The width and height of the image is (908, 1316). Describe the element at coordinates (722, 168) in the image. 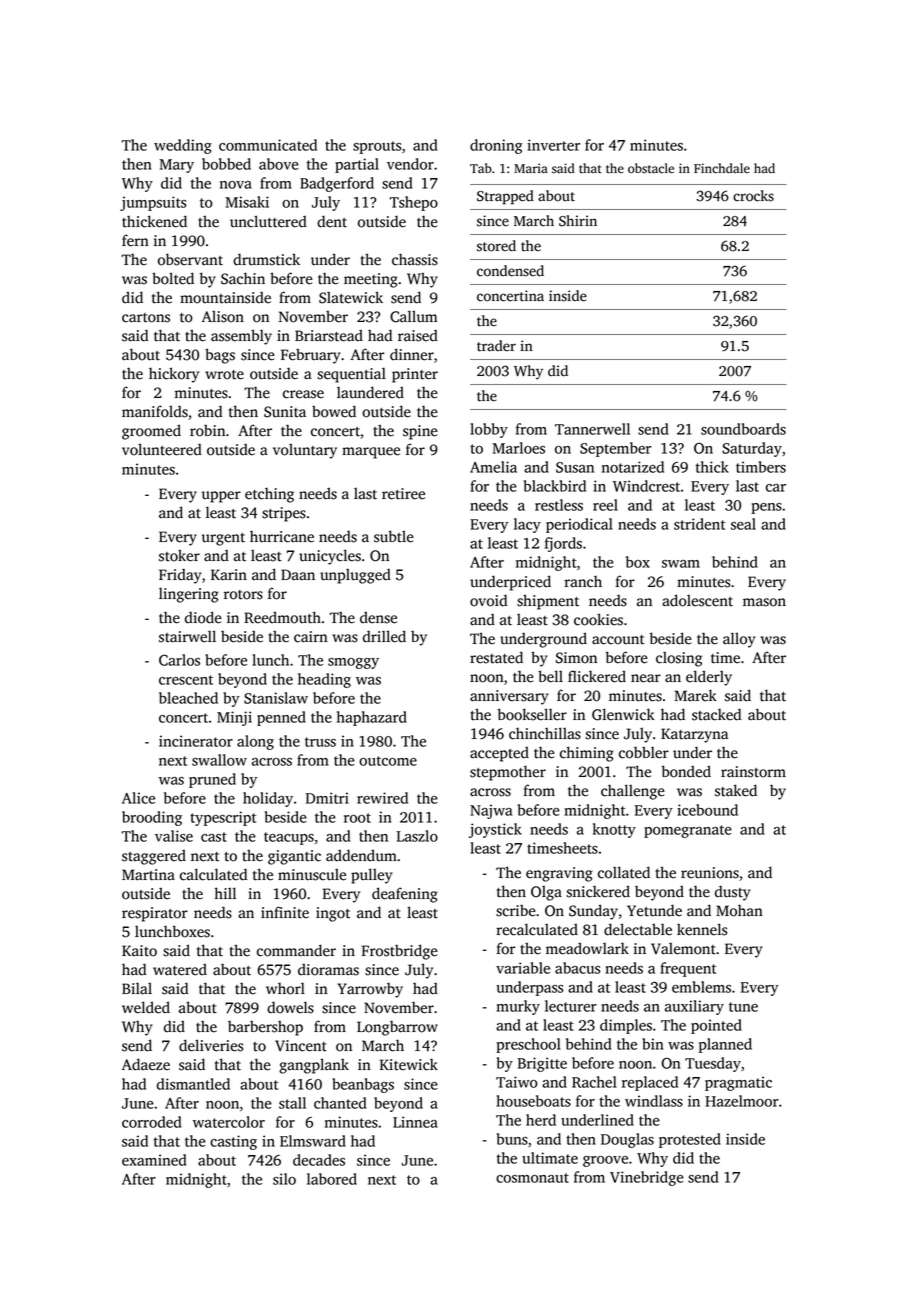

I see `Finchdale` at that location.
